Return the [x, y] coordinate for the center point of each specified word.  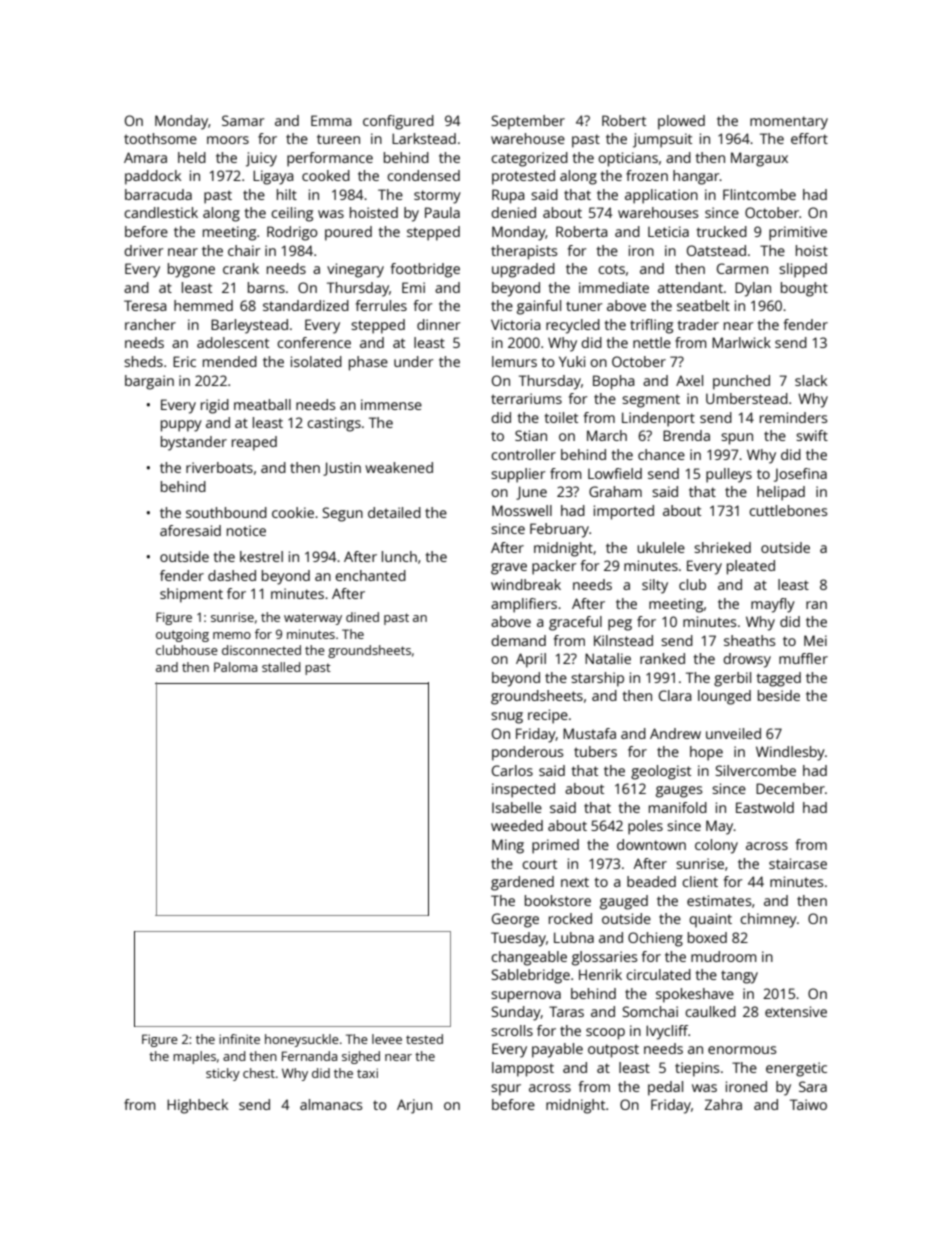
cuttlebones [788, 510]
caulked [710, 1011]
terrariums [526, 398]
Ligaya [273, 177]
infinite [239, 1039]
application [661, 196]
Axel [689, 380]
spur [506, 1090]
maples [194, 1057]
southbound [226, 512]
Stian [531, 435]
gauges [679, 792]
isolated [316, 361]
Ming [508, 846]
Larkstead [424, 138]
